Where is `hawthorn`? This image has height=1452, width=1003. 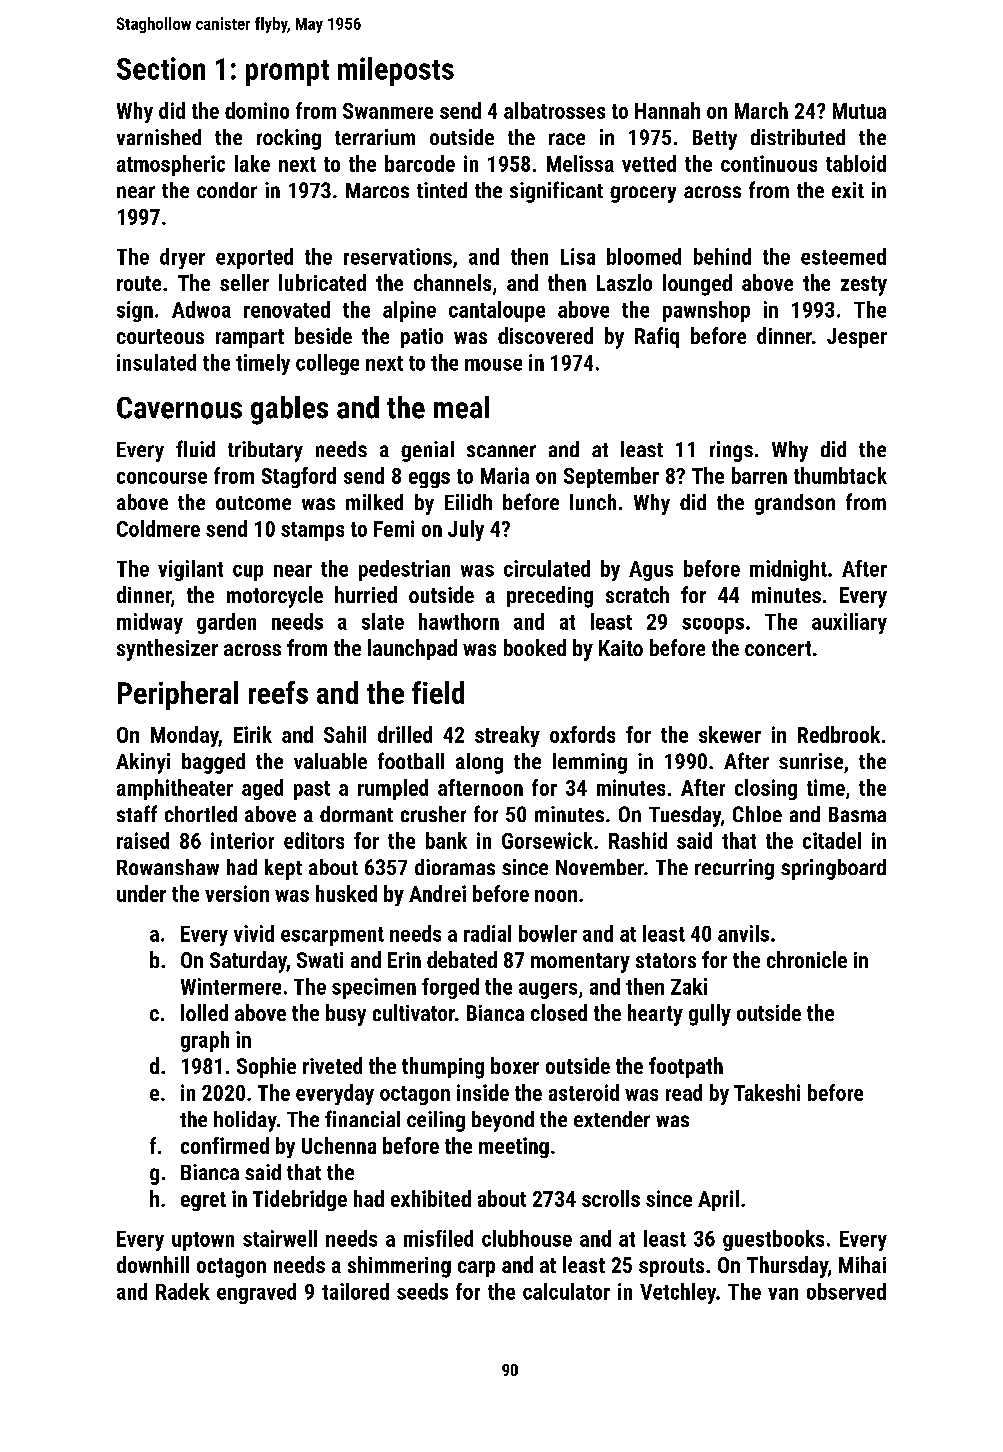
hawthorn is located at coordinates (459, 621).
